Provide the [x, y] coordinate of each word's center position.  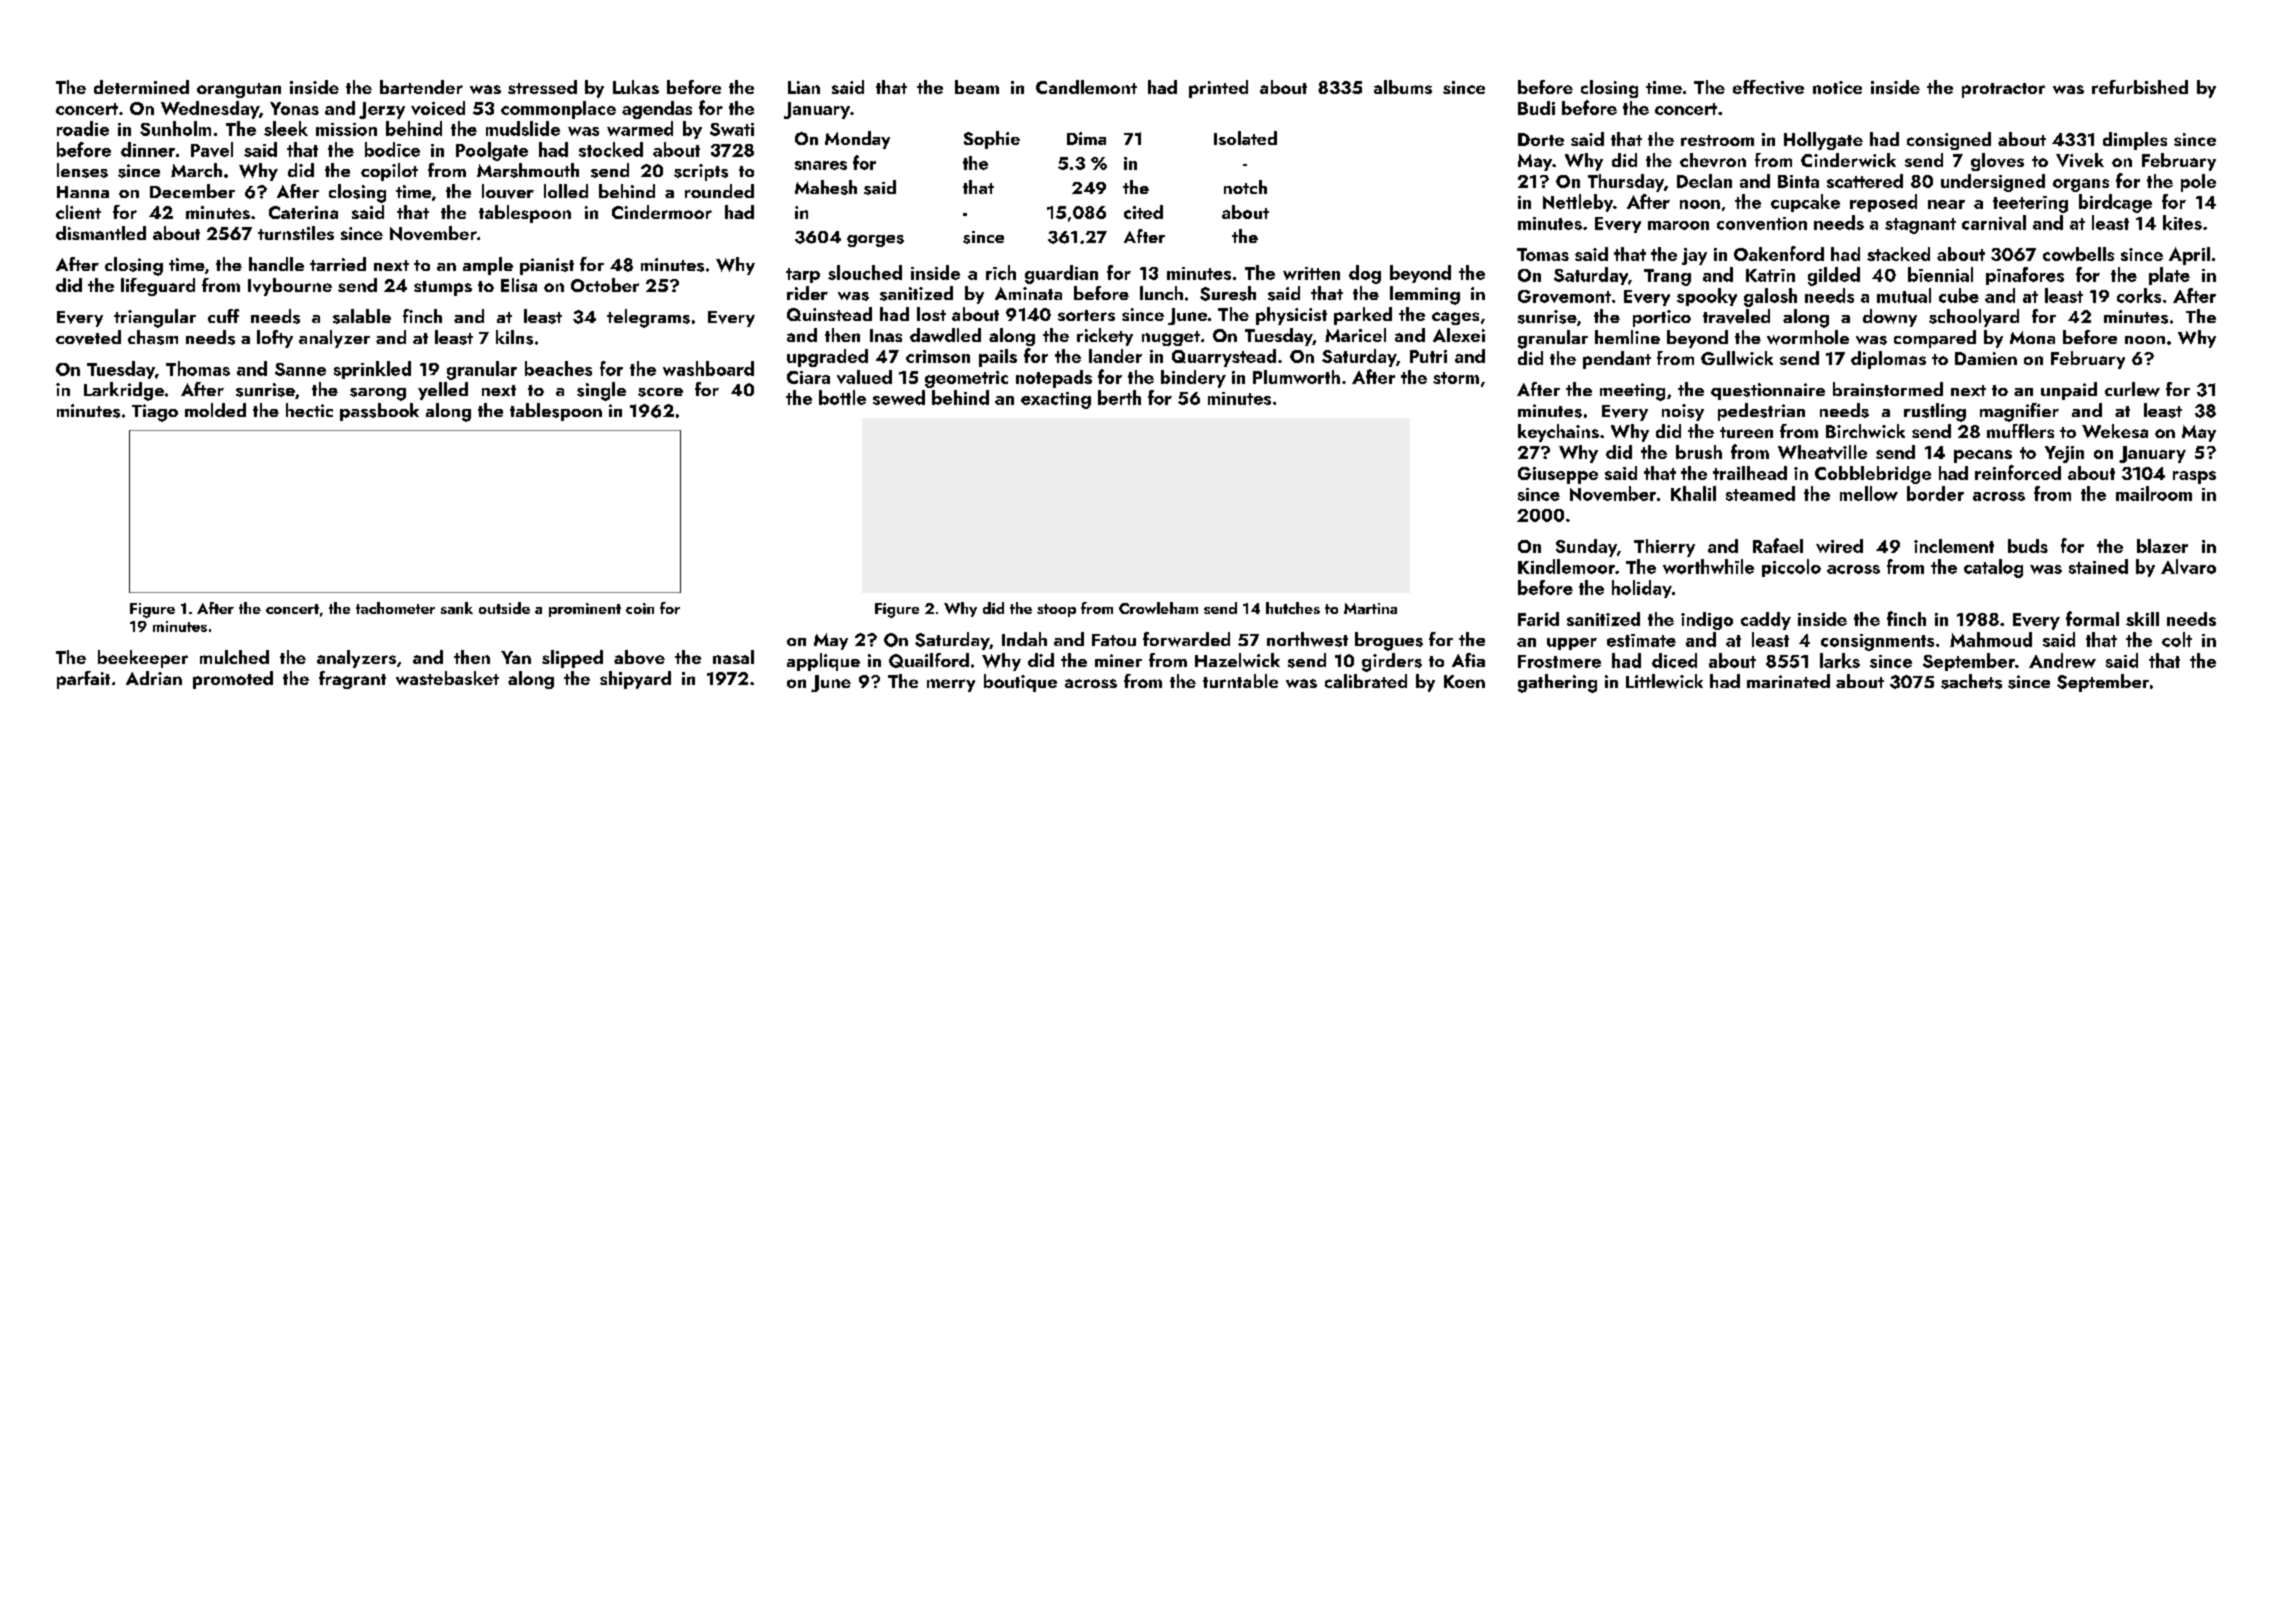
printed [1218, 89]
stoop [1056, 610]
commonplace [558, 110]
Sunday [1586, 548]
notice [1837, 87]
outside [504, 608]
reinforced [2018, 472]
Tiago [155, 413]
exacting [1056, 400]
